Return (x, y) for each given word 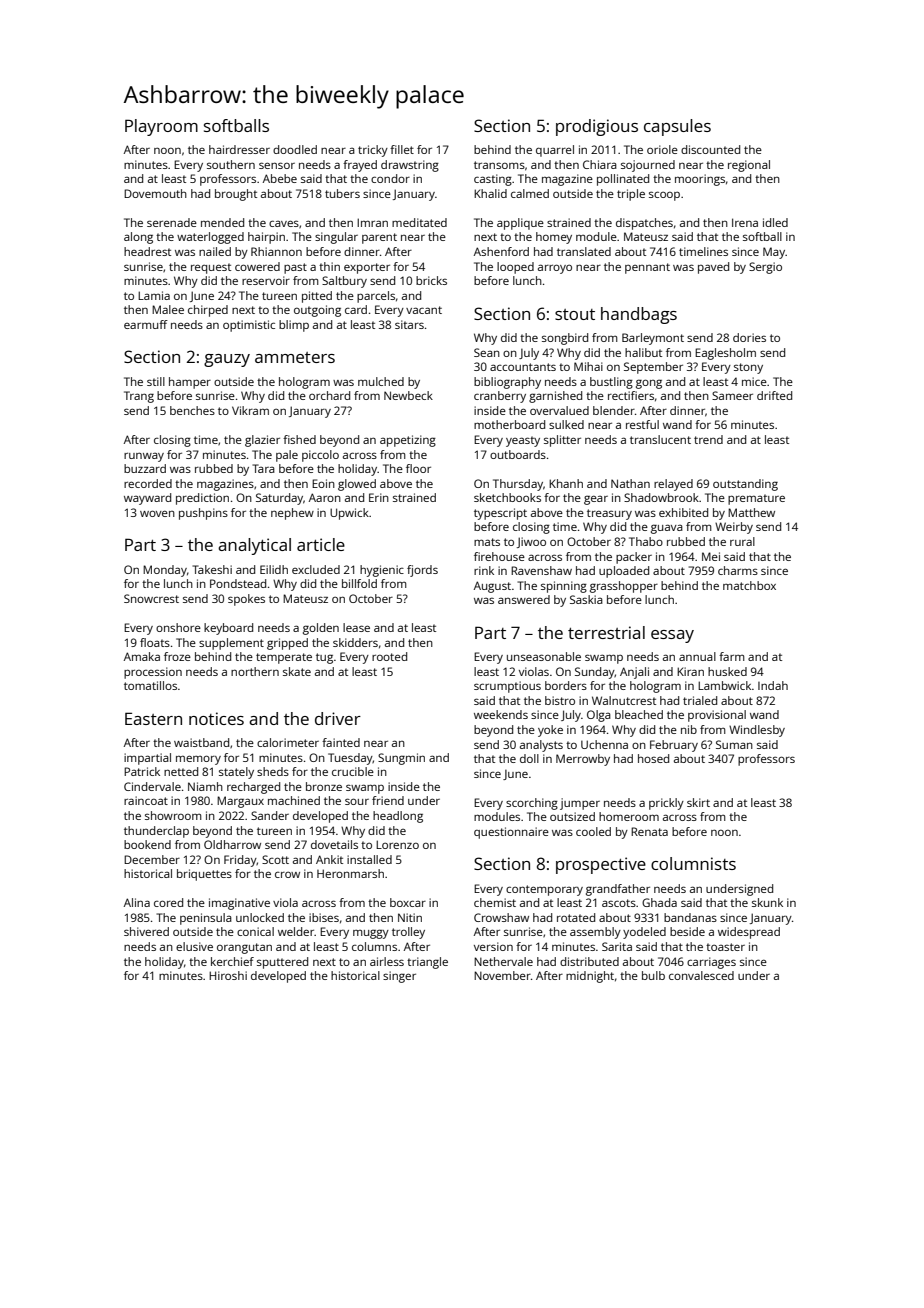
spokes (246, 600)
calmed (530, 193)
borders (566, 685)
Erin (379, 497)
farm (732, 656)
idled (775, 222)
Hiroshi (228, 975)
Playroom (161, 127)
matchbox (749, 585)
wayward (147, 499)
